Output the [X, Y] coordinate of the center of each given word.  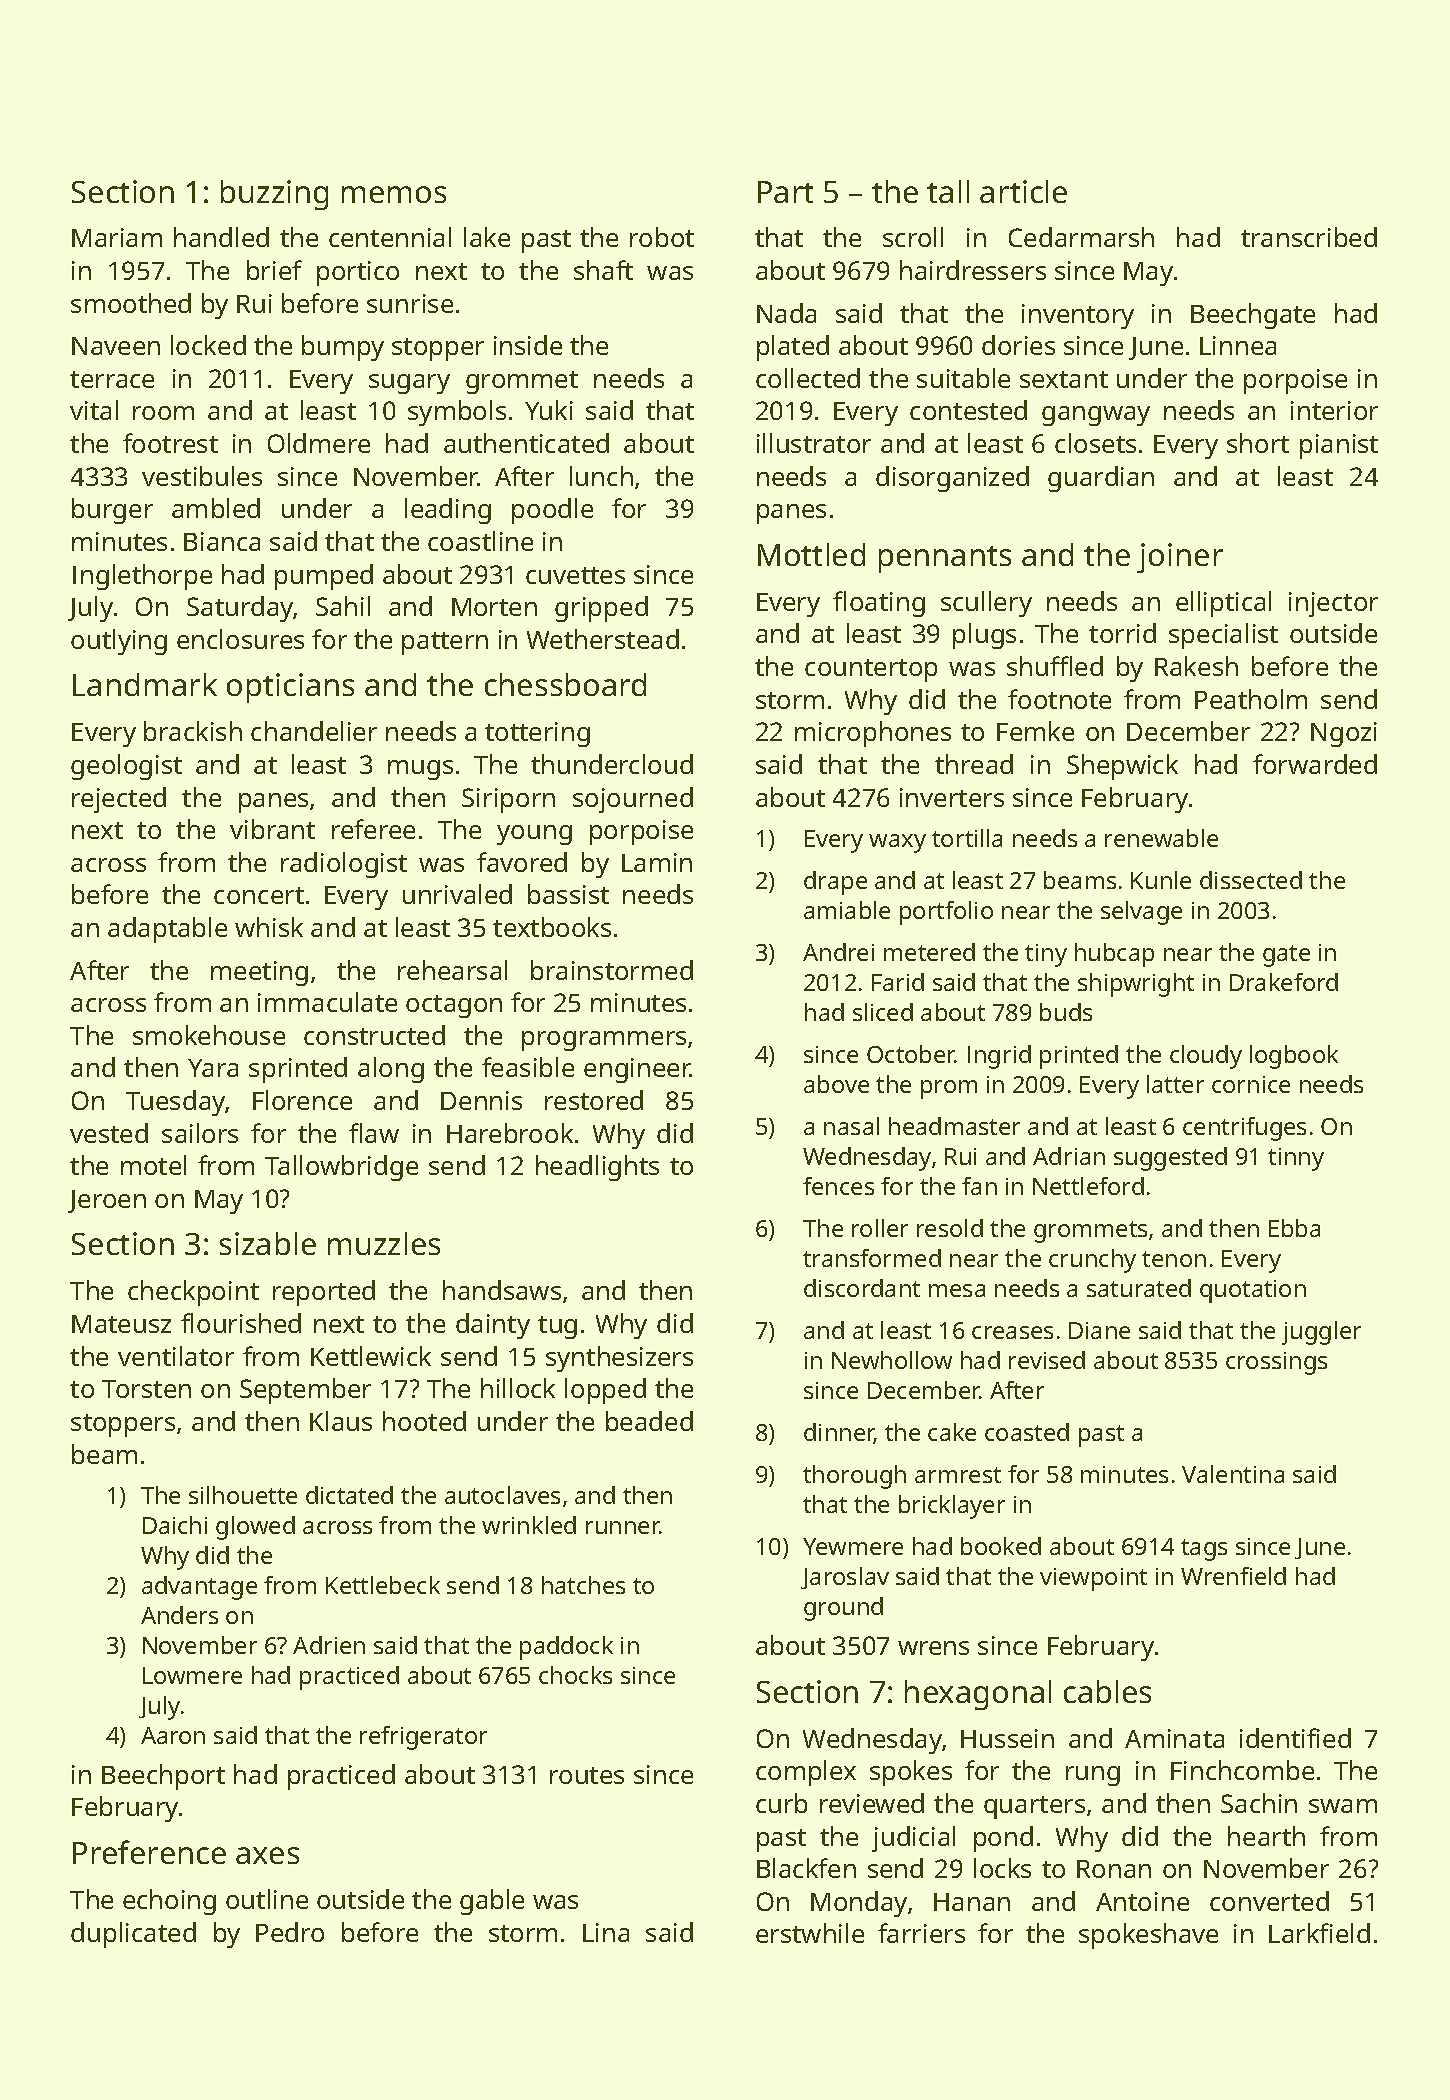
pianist [1339, 446]
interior [1334, 410]
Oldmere [319, 443]
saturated [1139, 1288]
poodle [552, 511]
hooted [424, 1421]
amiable [847, 910]
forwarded [1315, 764]
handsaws [502, 1290]
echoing [169, 1902]
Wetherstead [603, 639]
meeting [259, 973]
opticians [290, 688]
